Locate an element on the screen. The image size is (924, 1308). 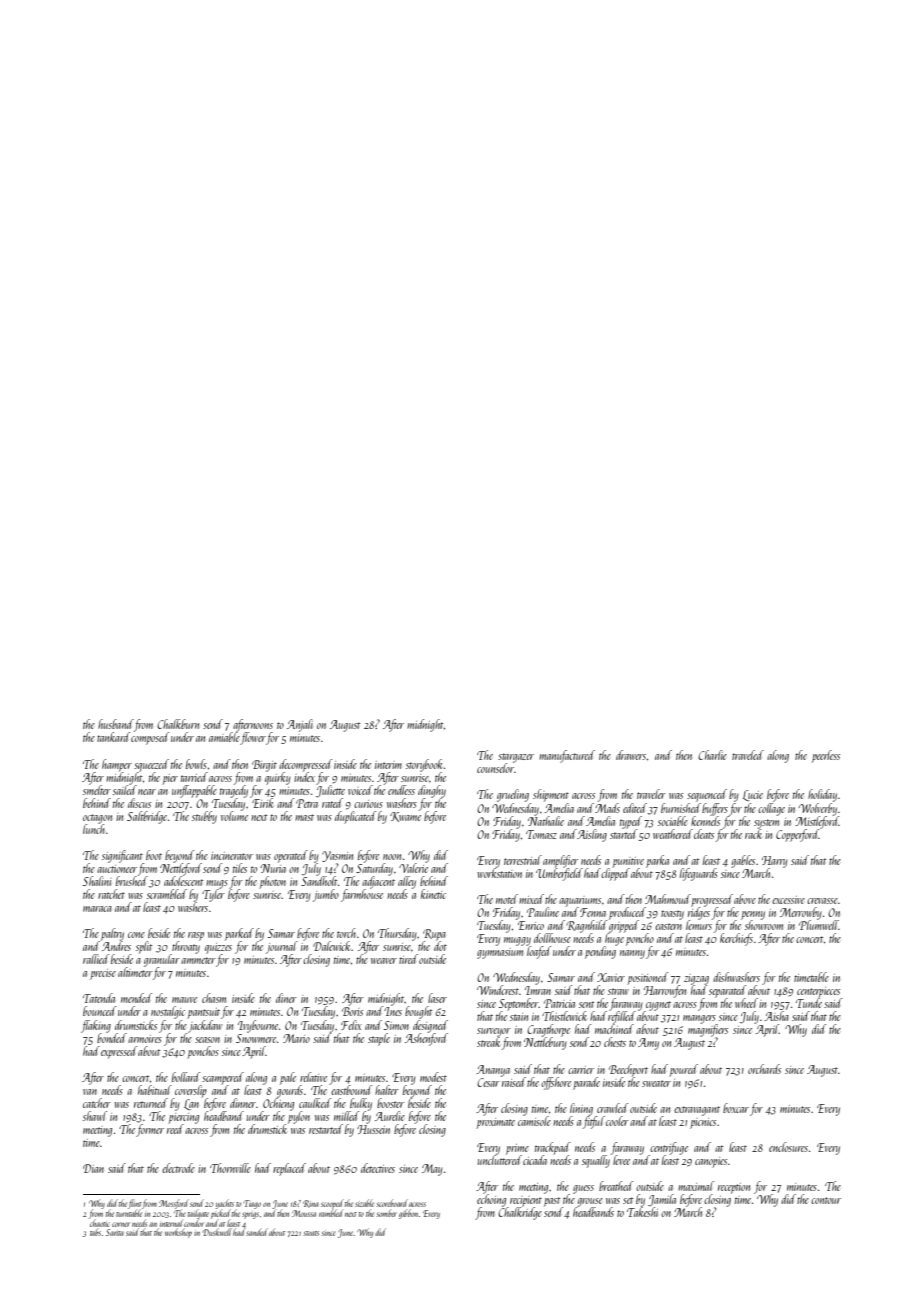
stoats is located at coordinates (311, 1233).
